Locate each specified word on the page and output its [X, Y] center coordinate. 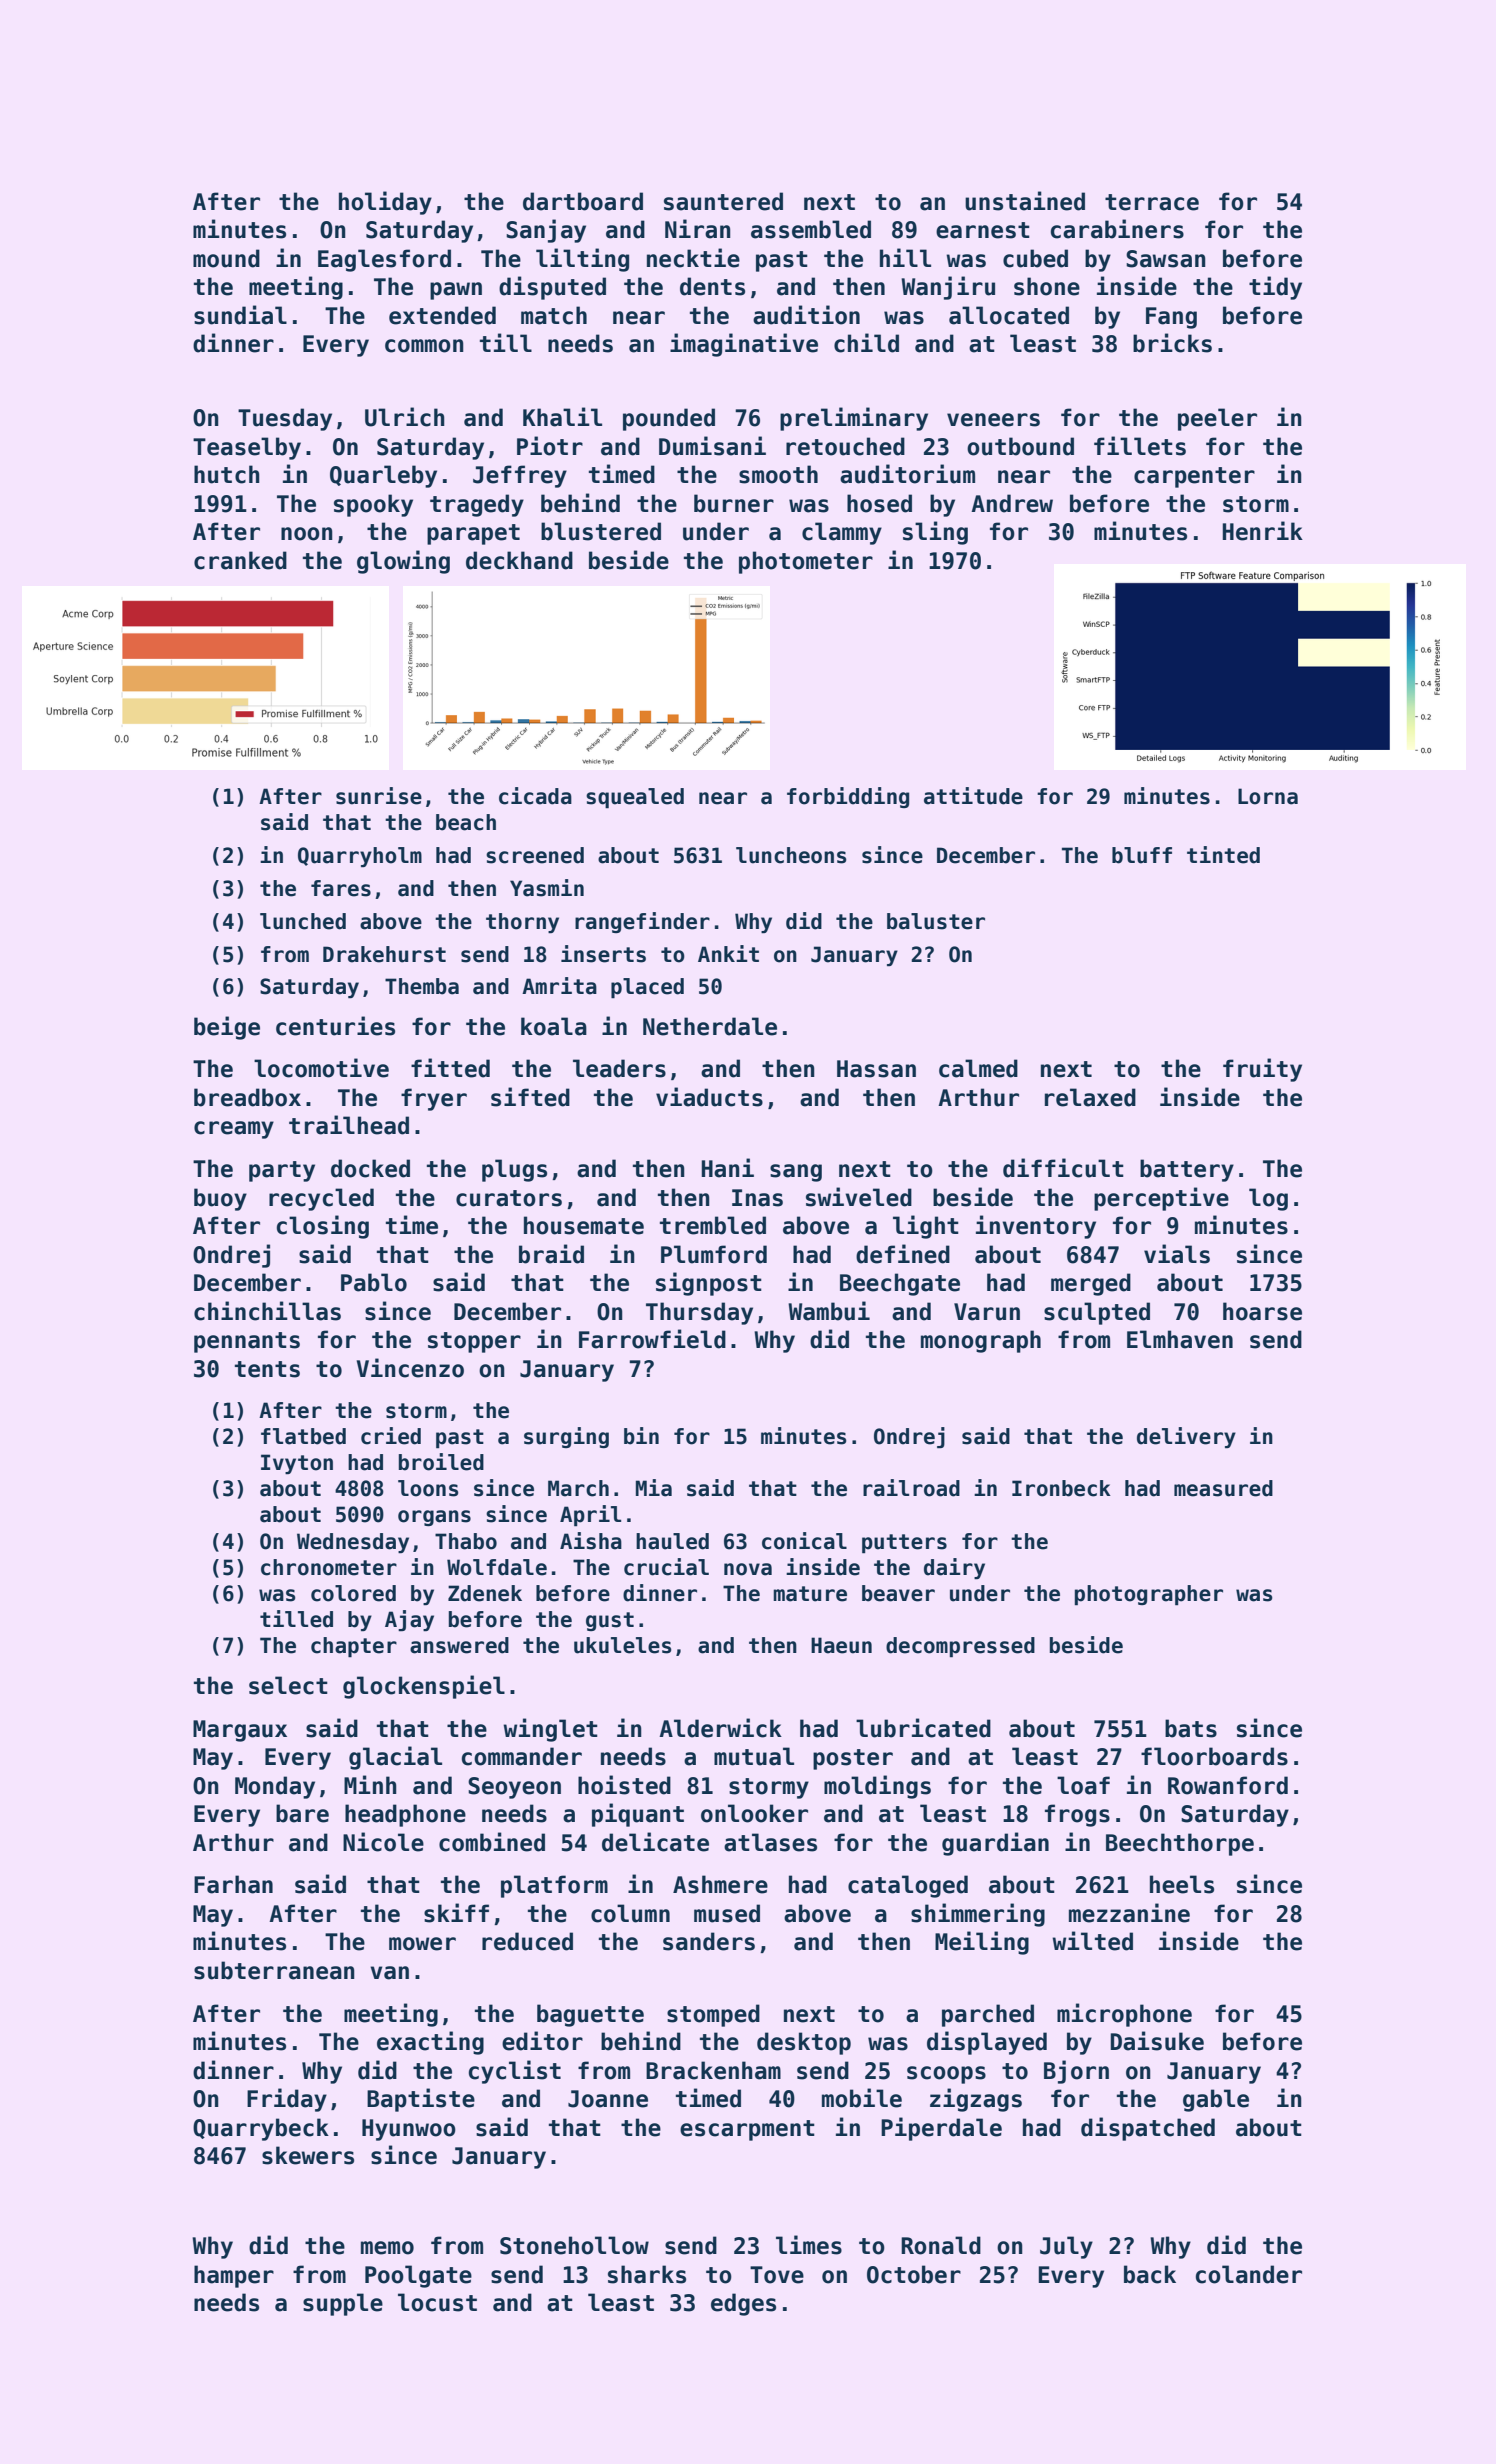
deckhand [519, 560]
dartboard [583, 201]
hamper [234, 2276]
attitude [973, 796]
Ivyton [297, 1464]
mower [422, 1944]
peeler [1217, 419]
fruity [1262, 1070]
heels [1182, 1884]
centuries [335, 1026]
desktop [804, 2043]
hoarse [1262, 1311]
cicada [535, 796]
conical [804, 1541]
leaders [619, 1068]
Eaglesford [384, 260]
